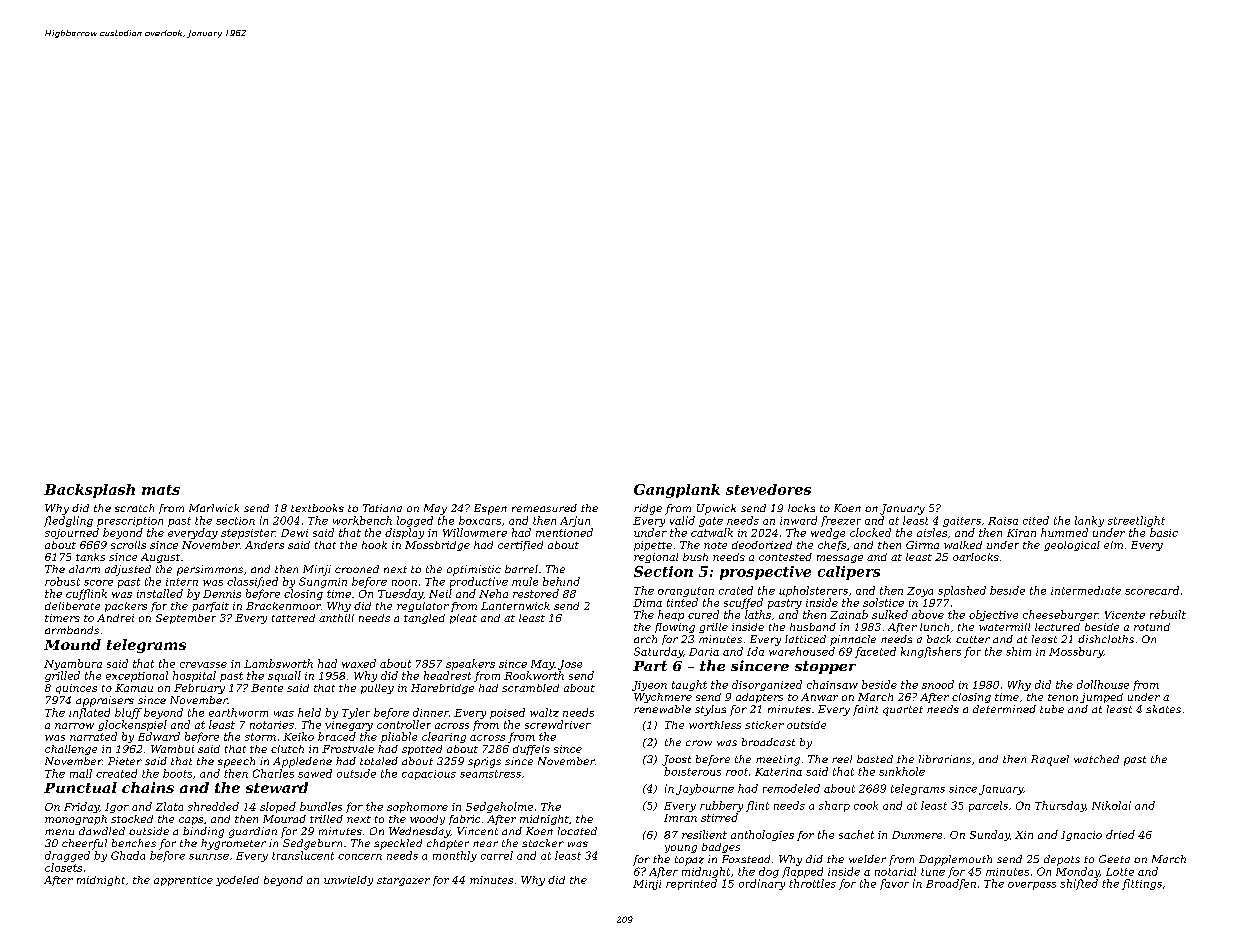  Describe the element at coordinates (210, 570) in the screenshot. I see `persimmons` at that location.
